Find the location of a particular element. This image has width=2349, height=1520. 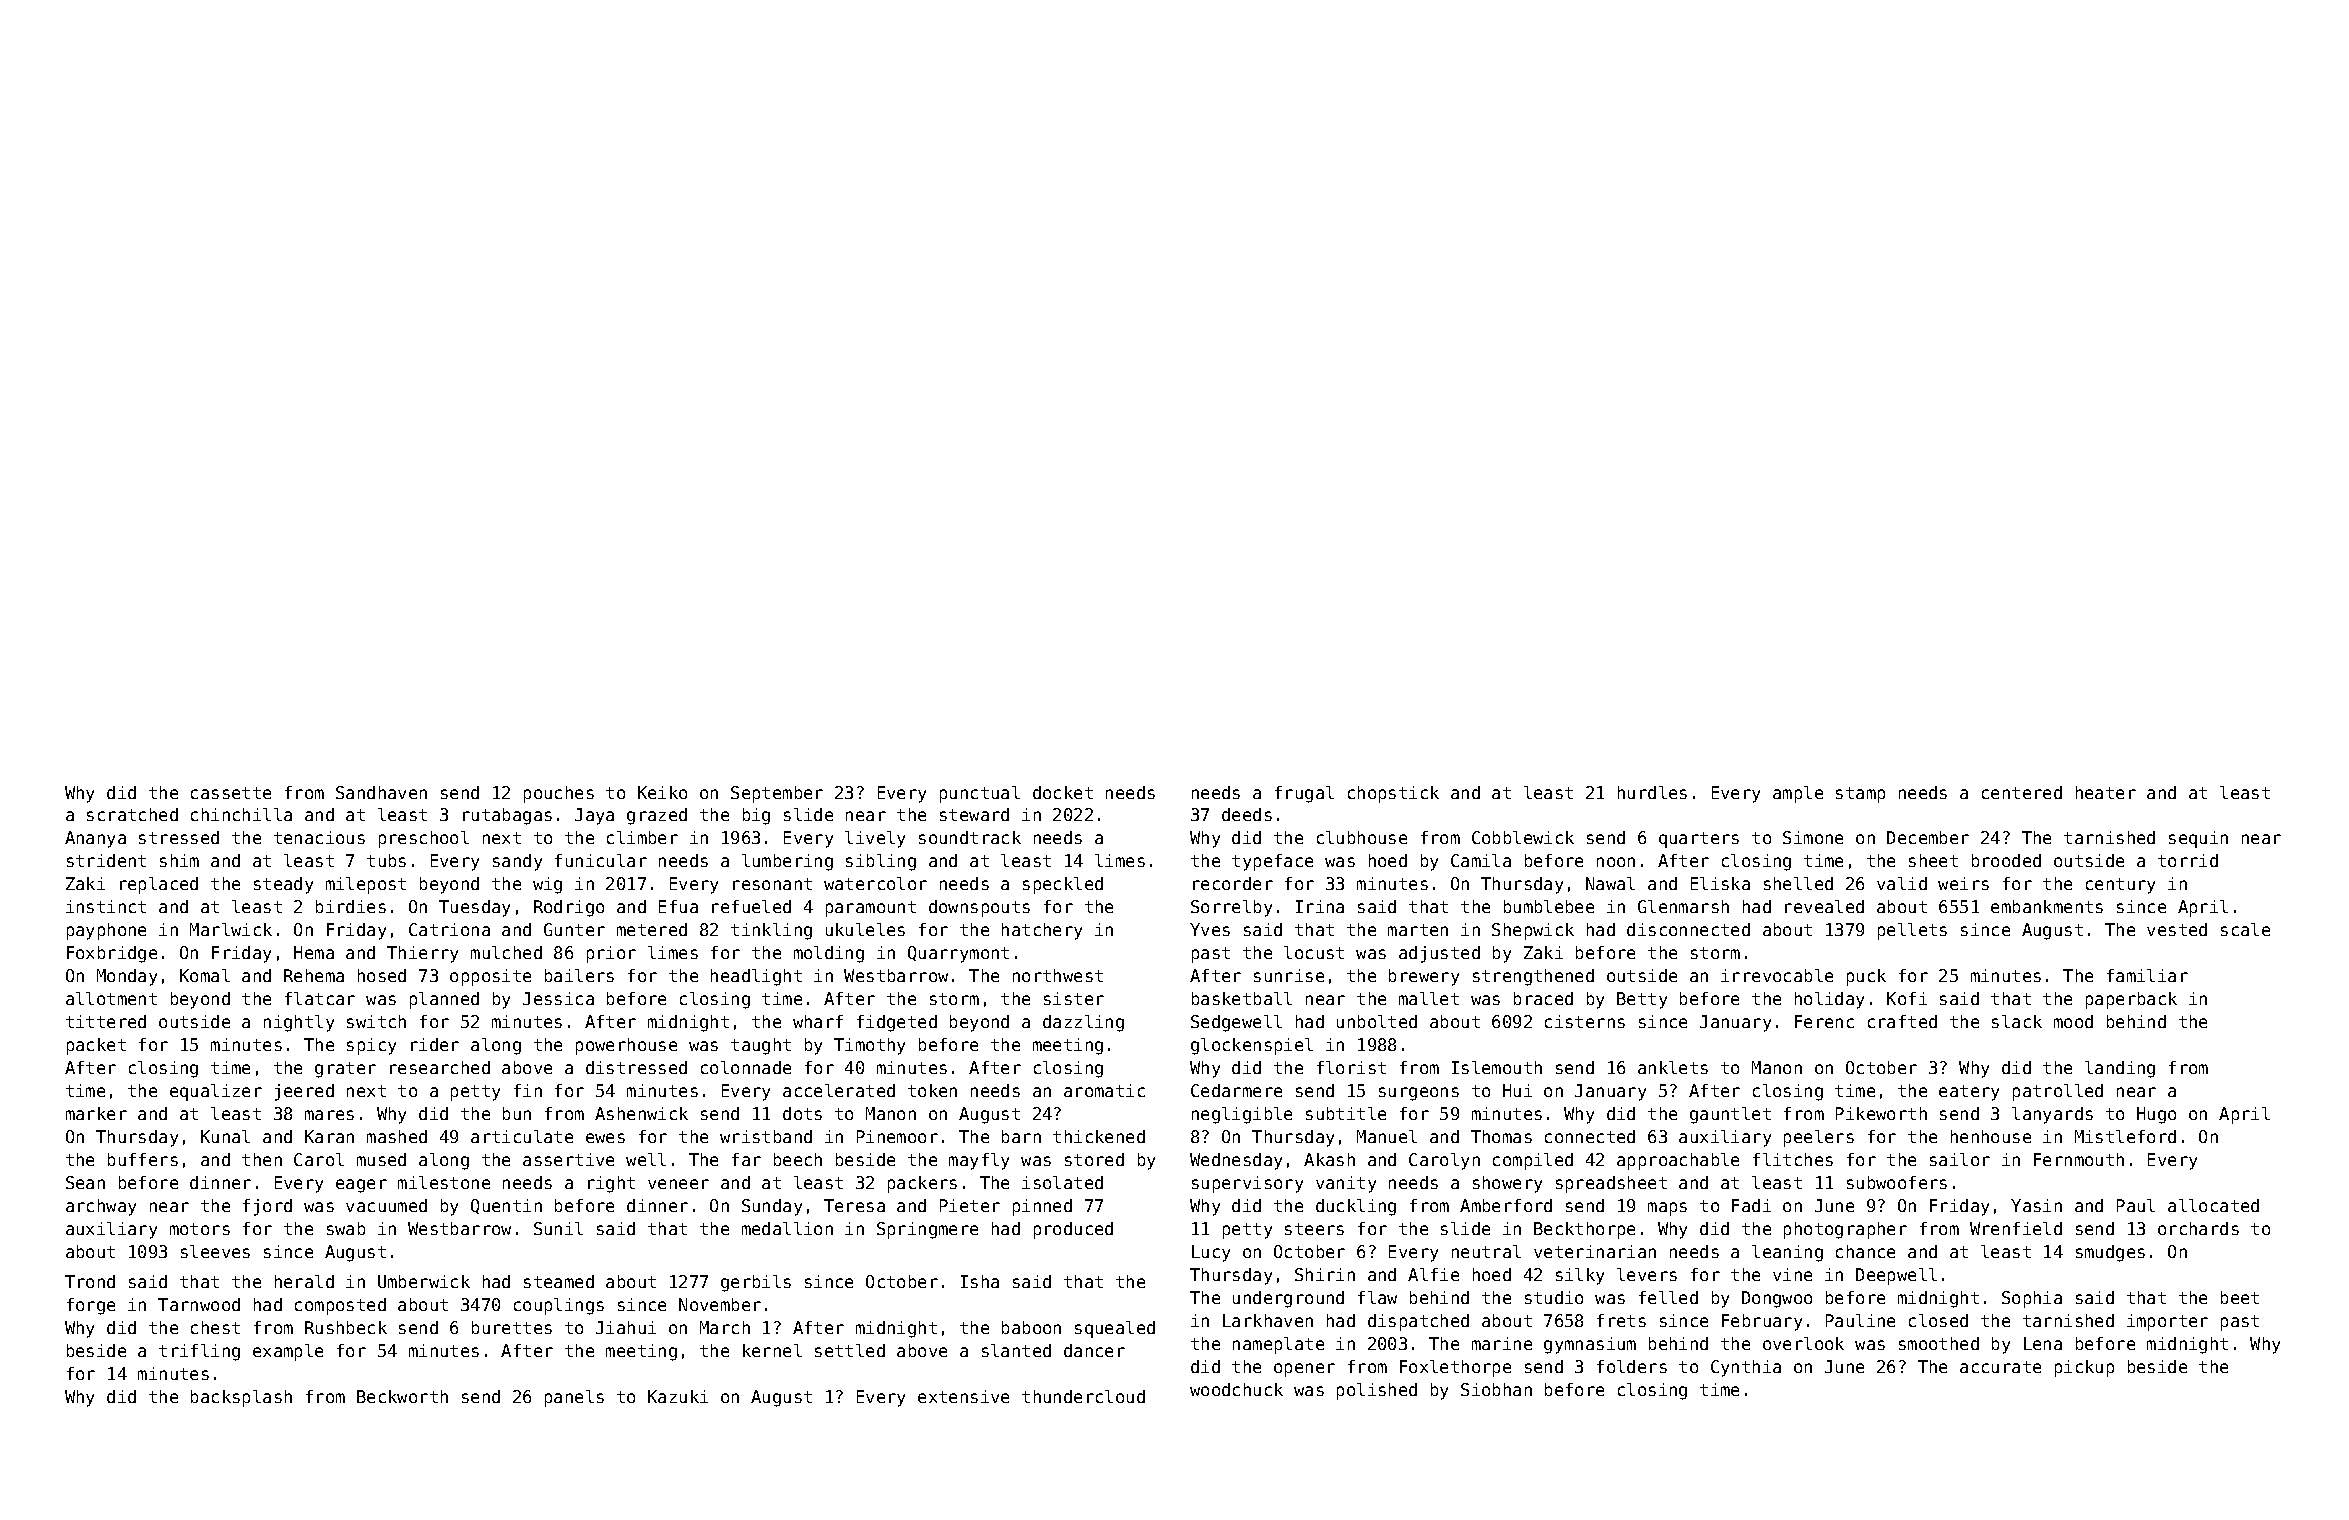

surgeons is located at coordinates (1419, 1094).
